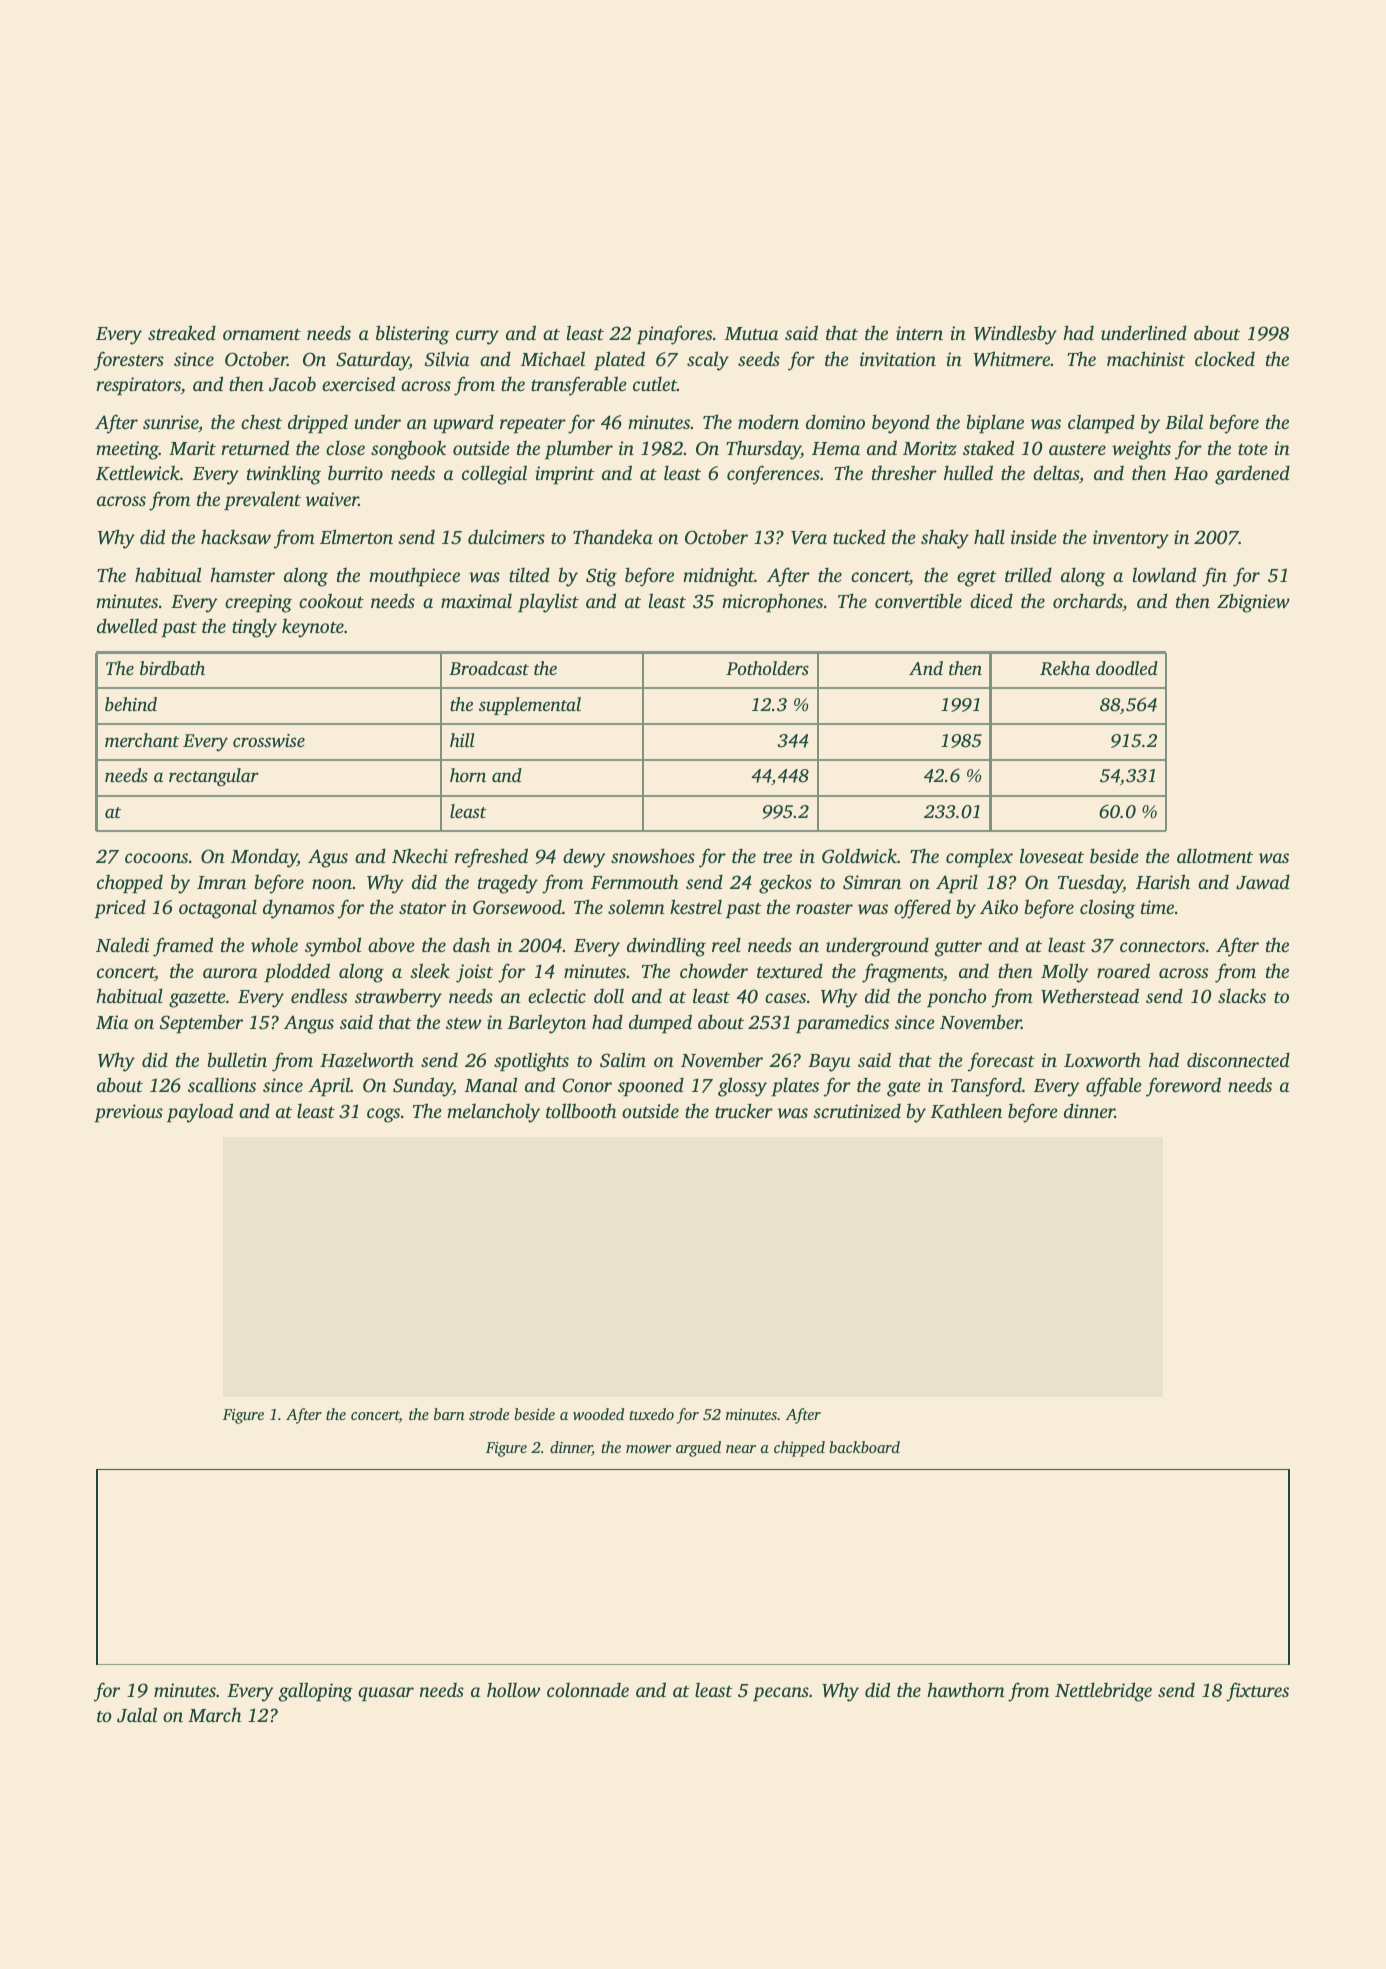 Image resolution: width=1386 pixels, height=1969 pixels. What do you see at coordinates (1065, 668) in the screenshot?
I see `Rekha` at bounding box center [1065, 668].
